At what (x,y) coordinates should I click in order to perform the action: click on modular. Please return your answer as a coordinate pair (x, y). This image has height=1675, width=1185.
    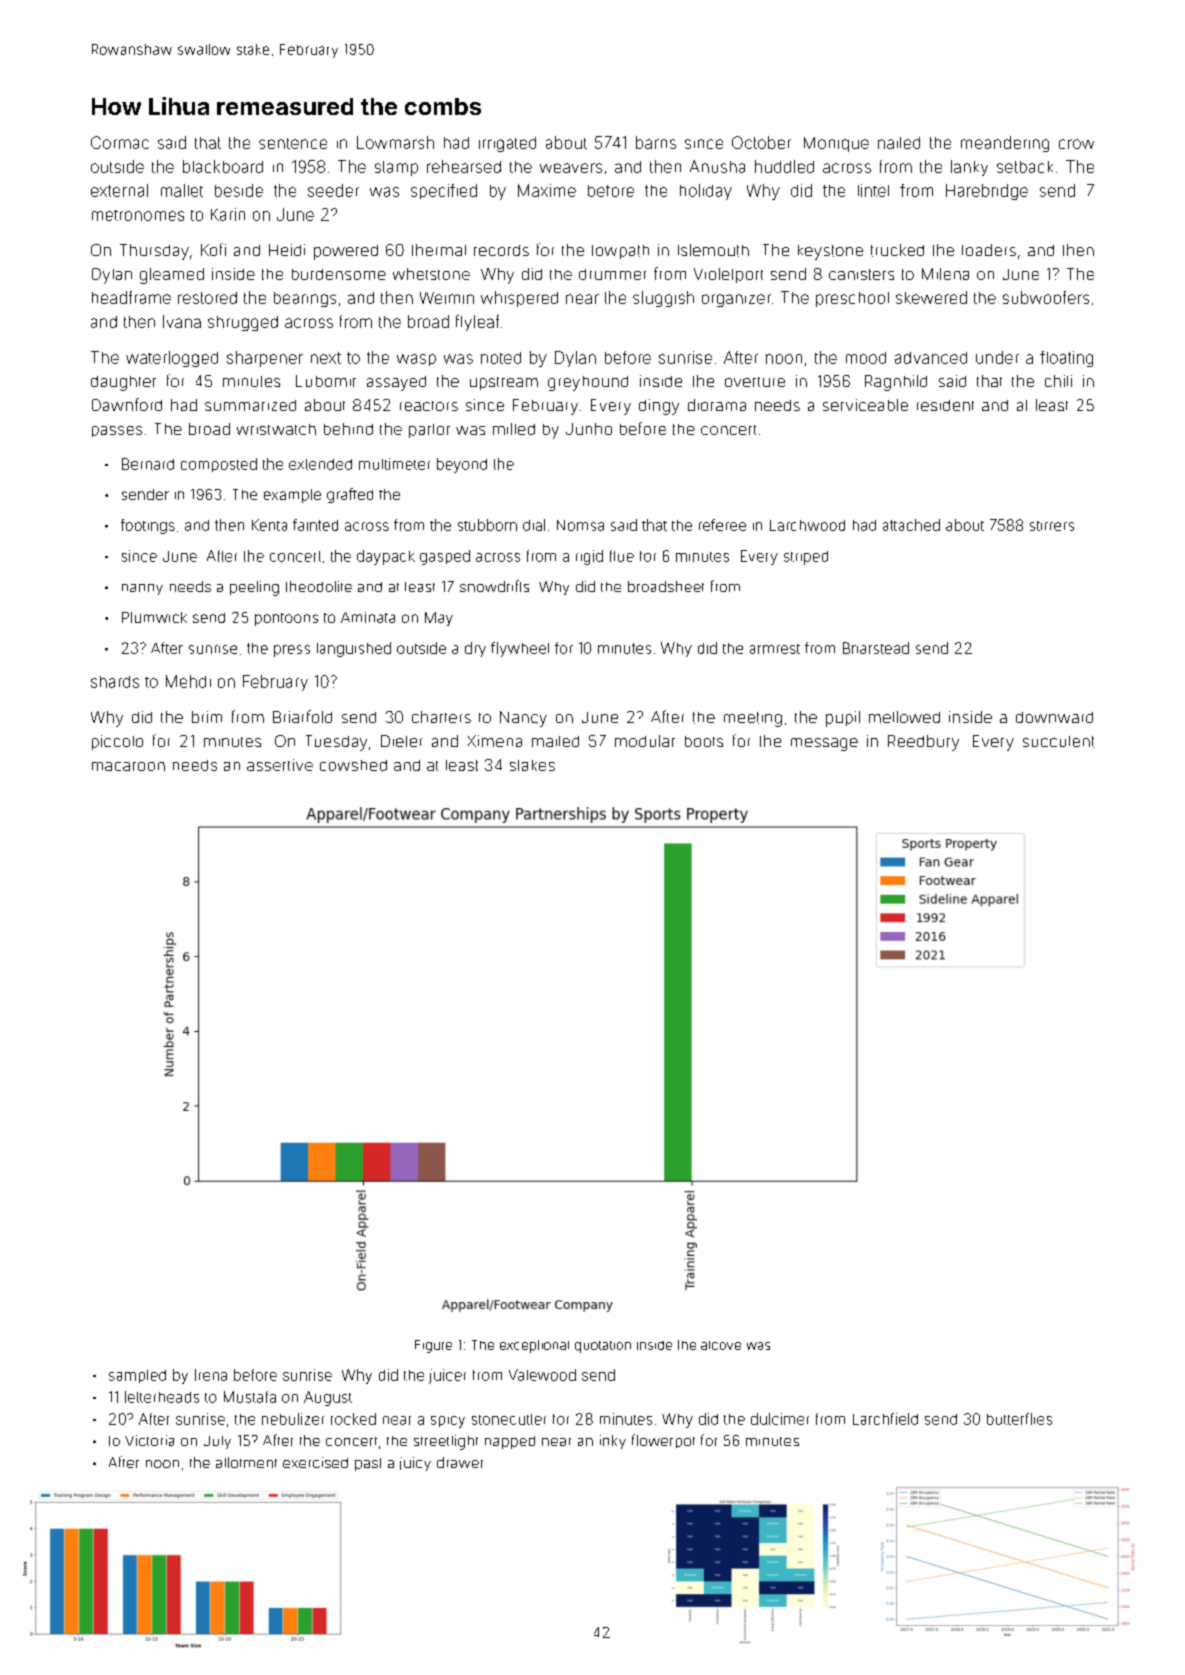
    Looking at the image, I should click on (645, 741).
